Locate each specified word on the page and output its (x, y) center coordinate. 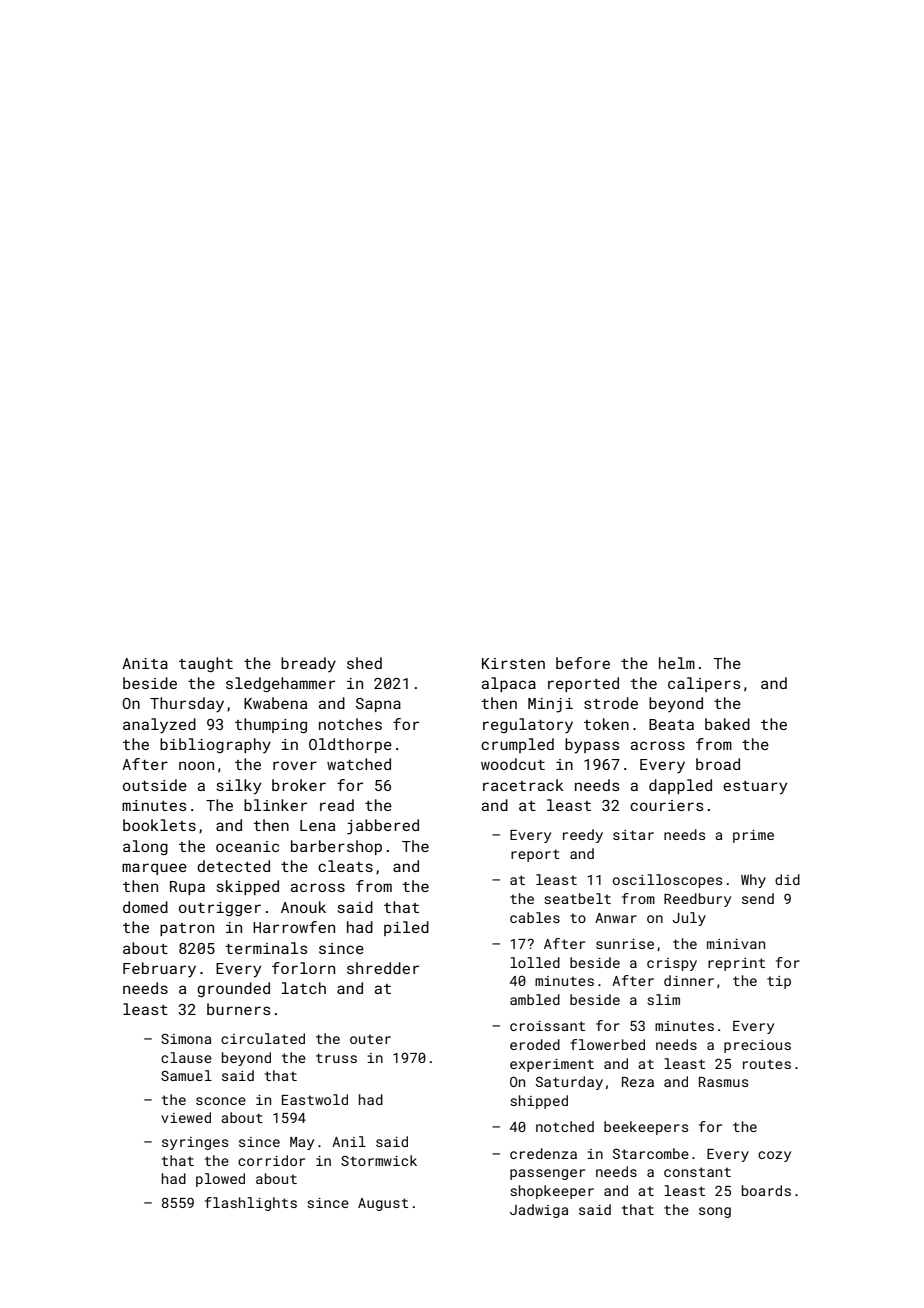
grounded (233, 989)
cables (535, 917)
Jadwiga (539, 1211)
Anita (145, 663)
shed (364, 663)
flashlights (251, 1204)
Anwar (616, 918)
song (715, 1212)
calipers (704, 684)
